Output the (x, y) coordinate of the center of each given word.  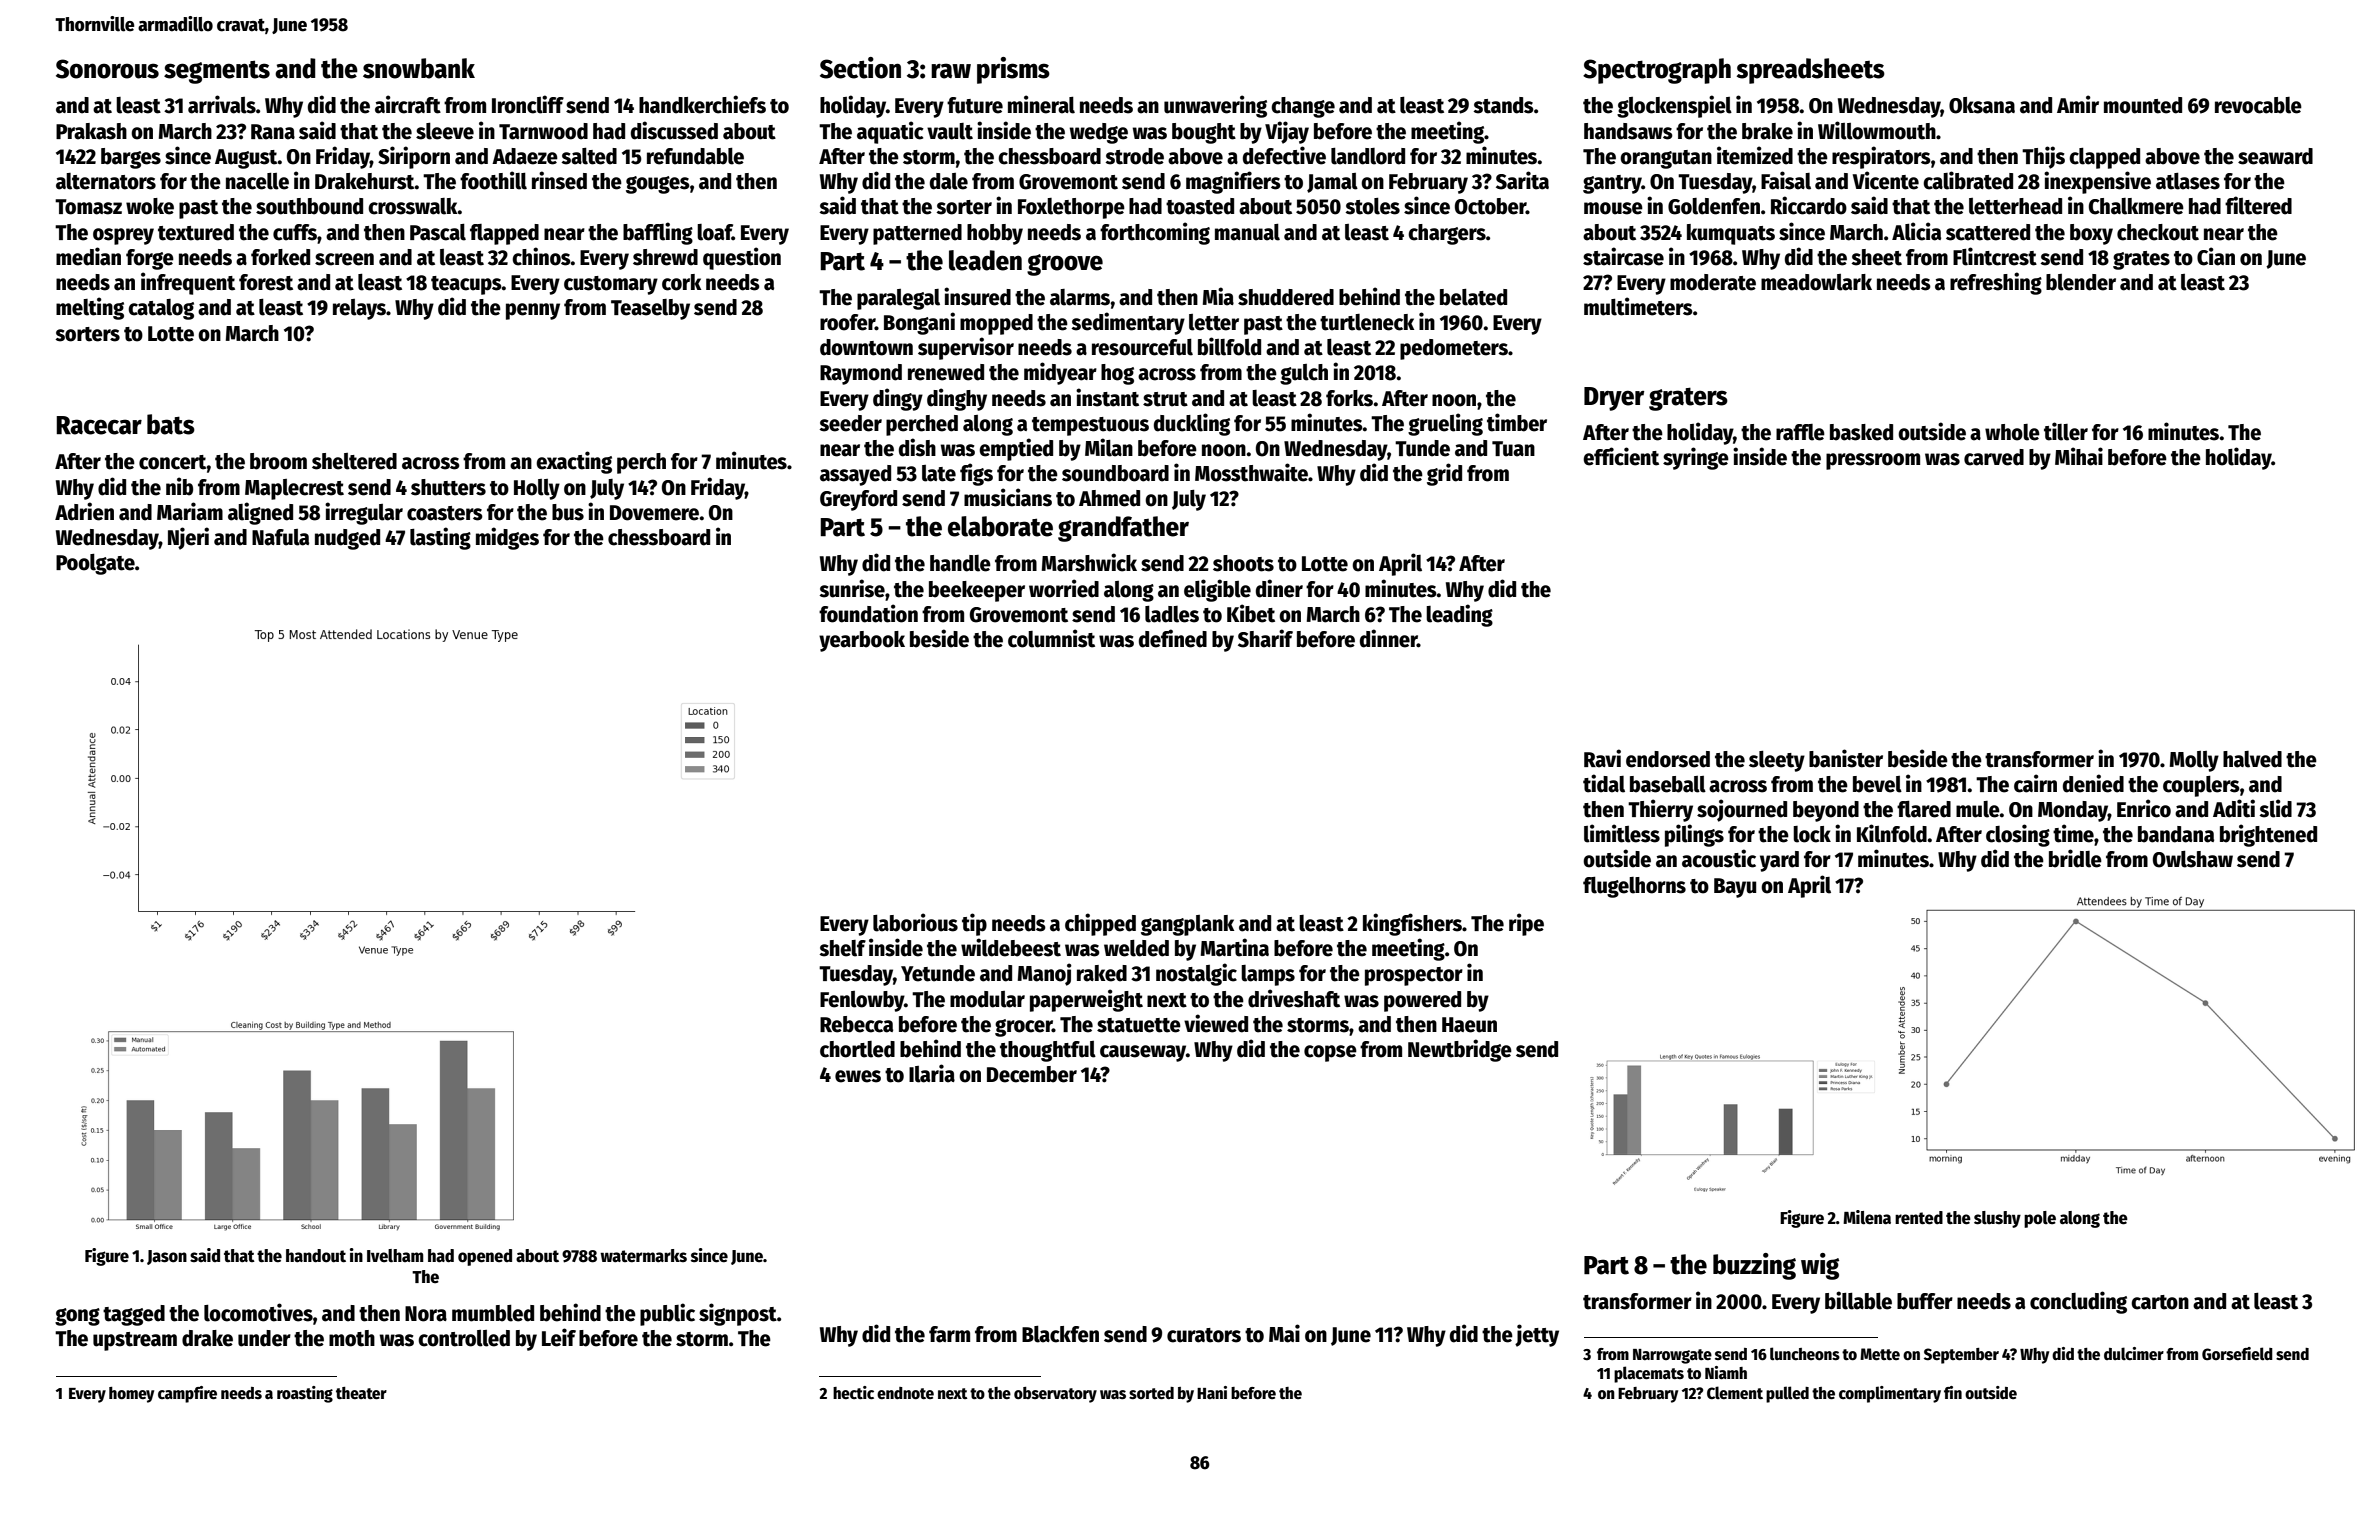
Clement (1735, 1393)
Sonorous (107, 69)
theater (361, 1393)
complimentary (1890, 1394)
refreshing (1996, 283)
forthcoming (1155, 233)
